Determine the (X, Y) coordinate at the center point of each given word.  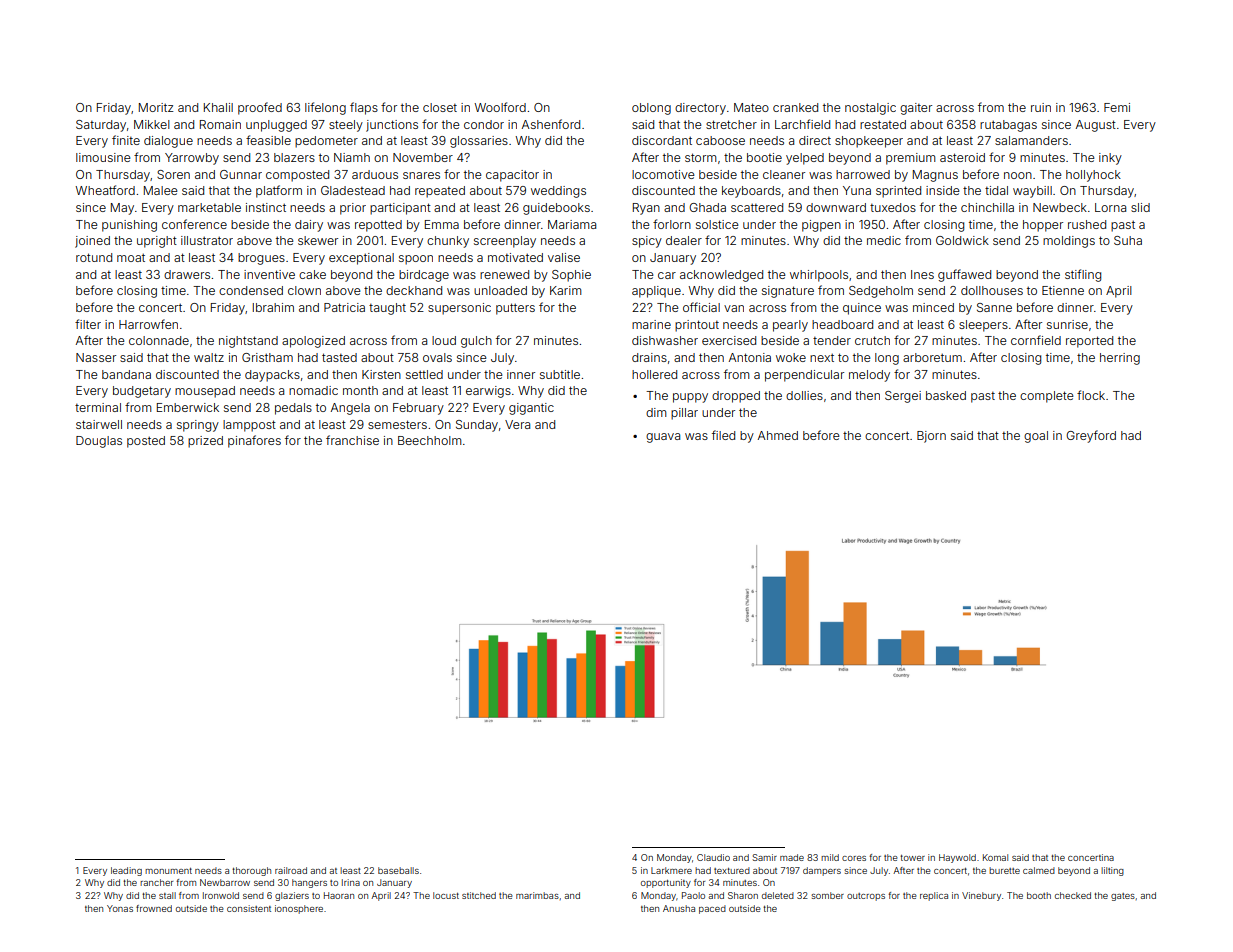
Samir (764, 857)
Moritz (156, 107)
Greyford (1091, 436)
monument (168, 871)
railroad (291, 870)
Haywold (957, 858)
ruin (1041, 107)
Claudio (713, 857)
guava (663, 438)
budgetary (142, 392)
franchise (352, 440)
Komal (995, 857)
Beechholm (430, 440)
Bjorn (931, 437)
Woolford (500, 107)
